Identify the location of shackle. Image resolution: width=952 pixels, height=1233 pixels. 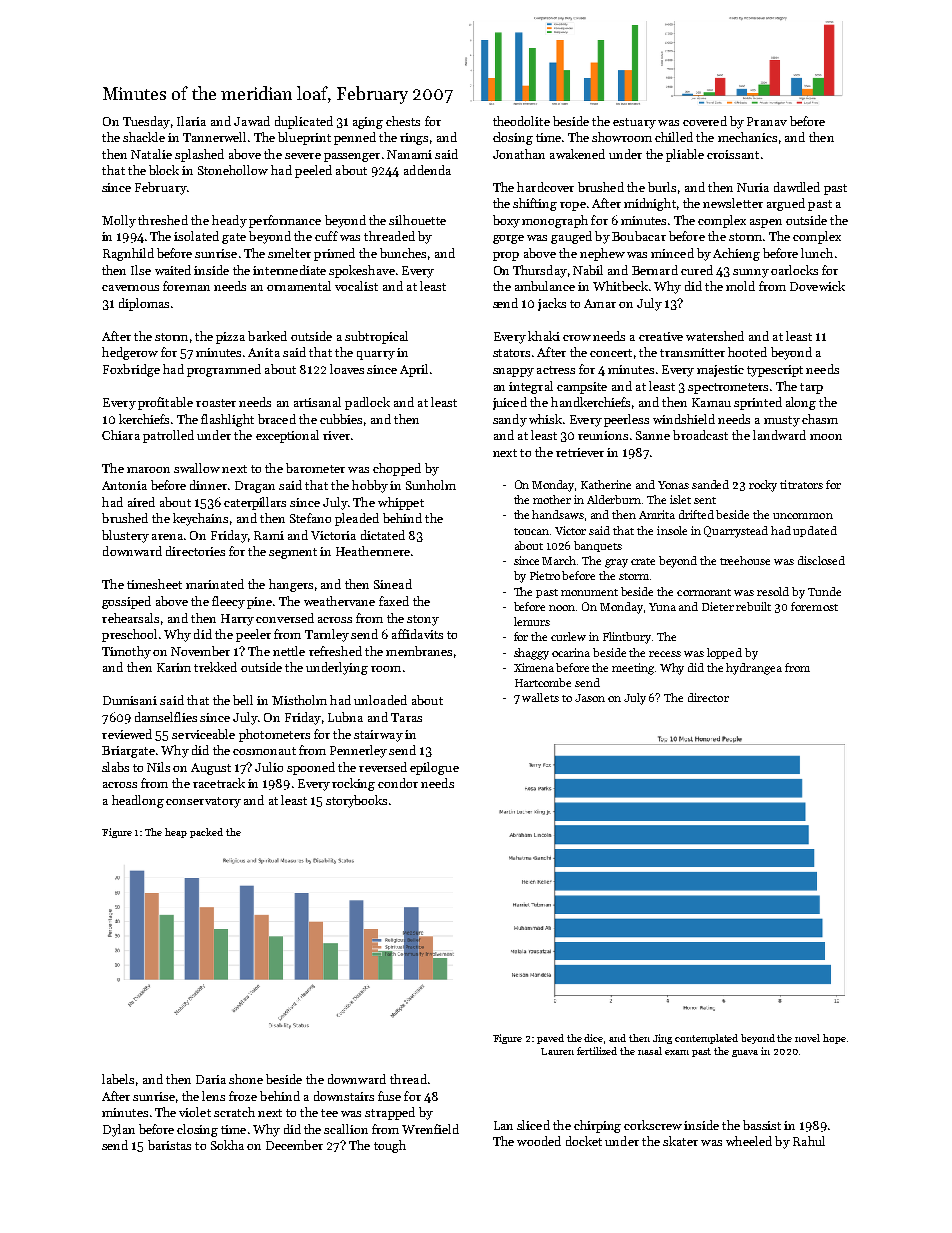
(144, 137).
